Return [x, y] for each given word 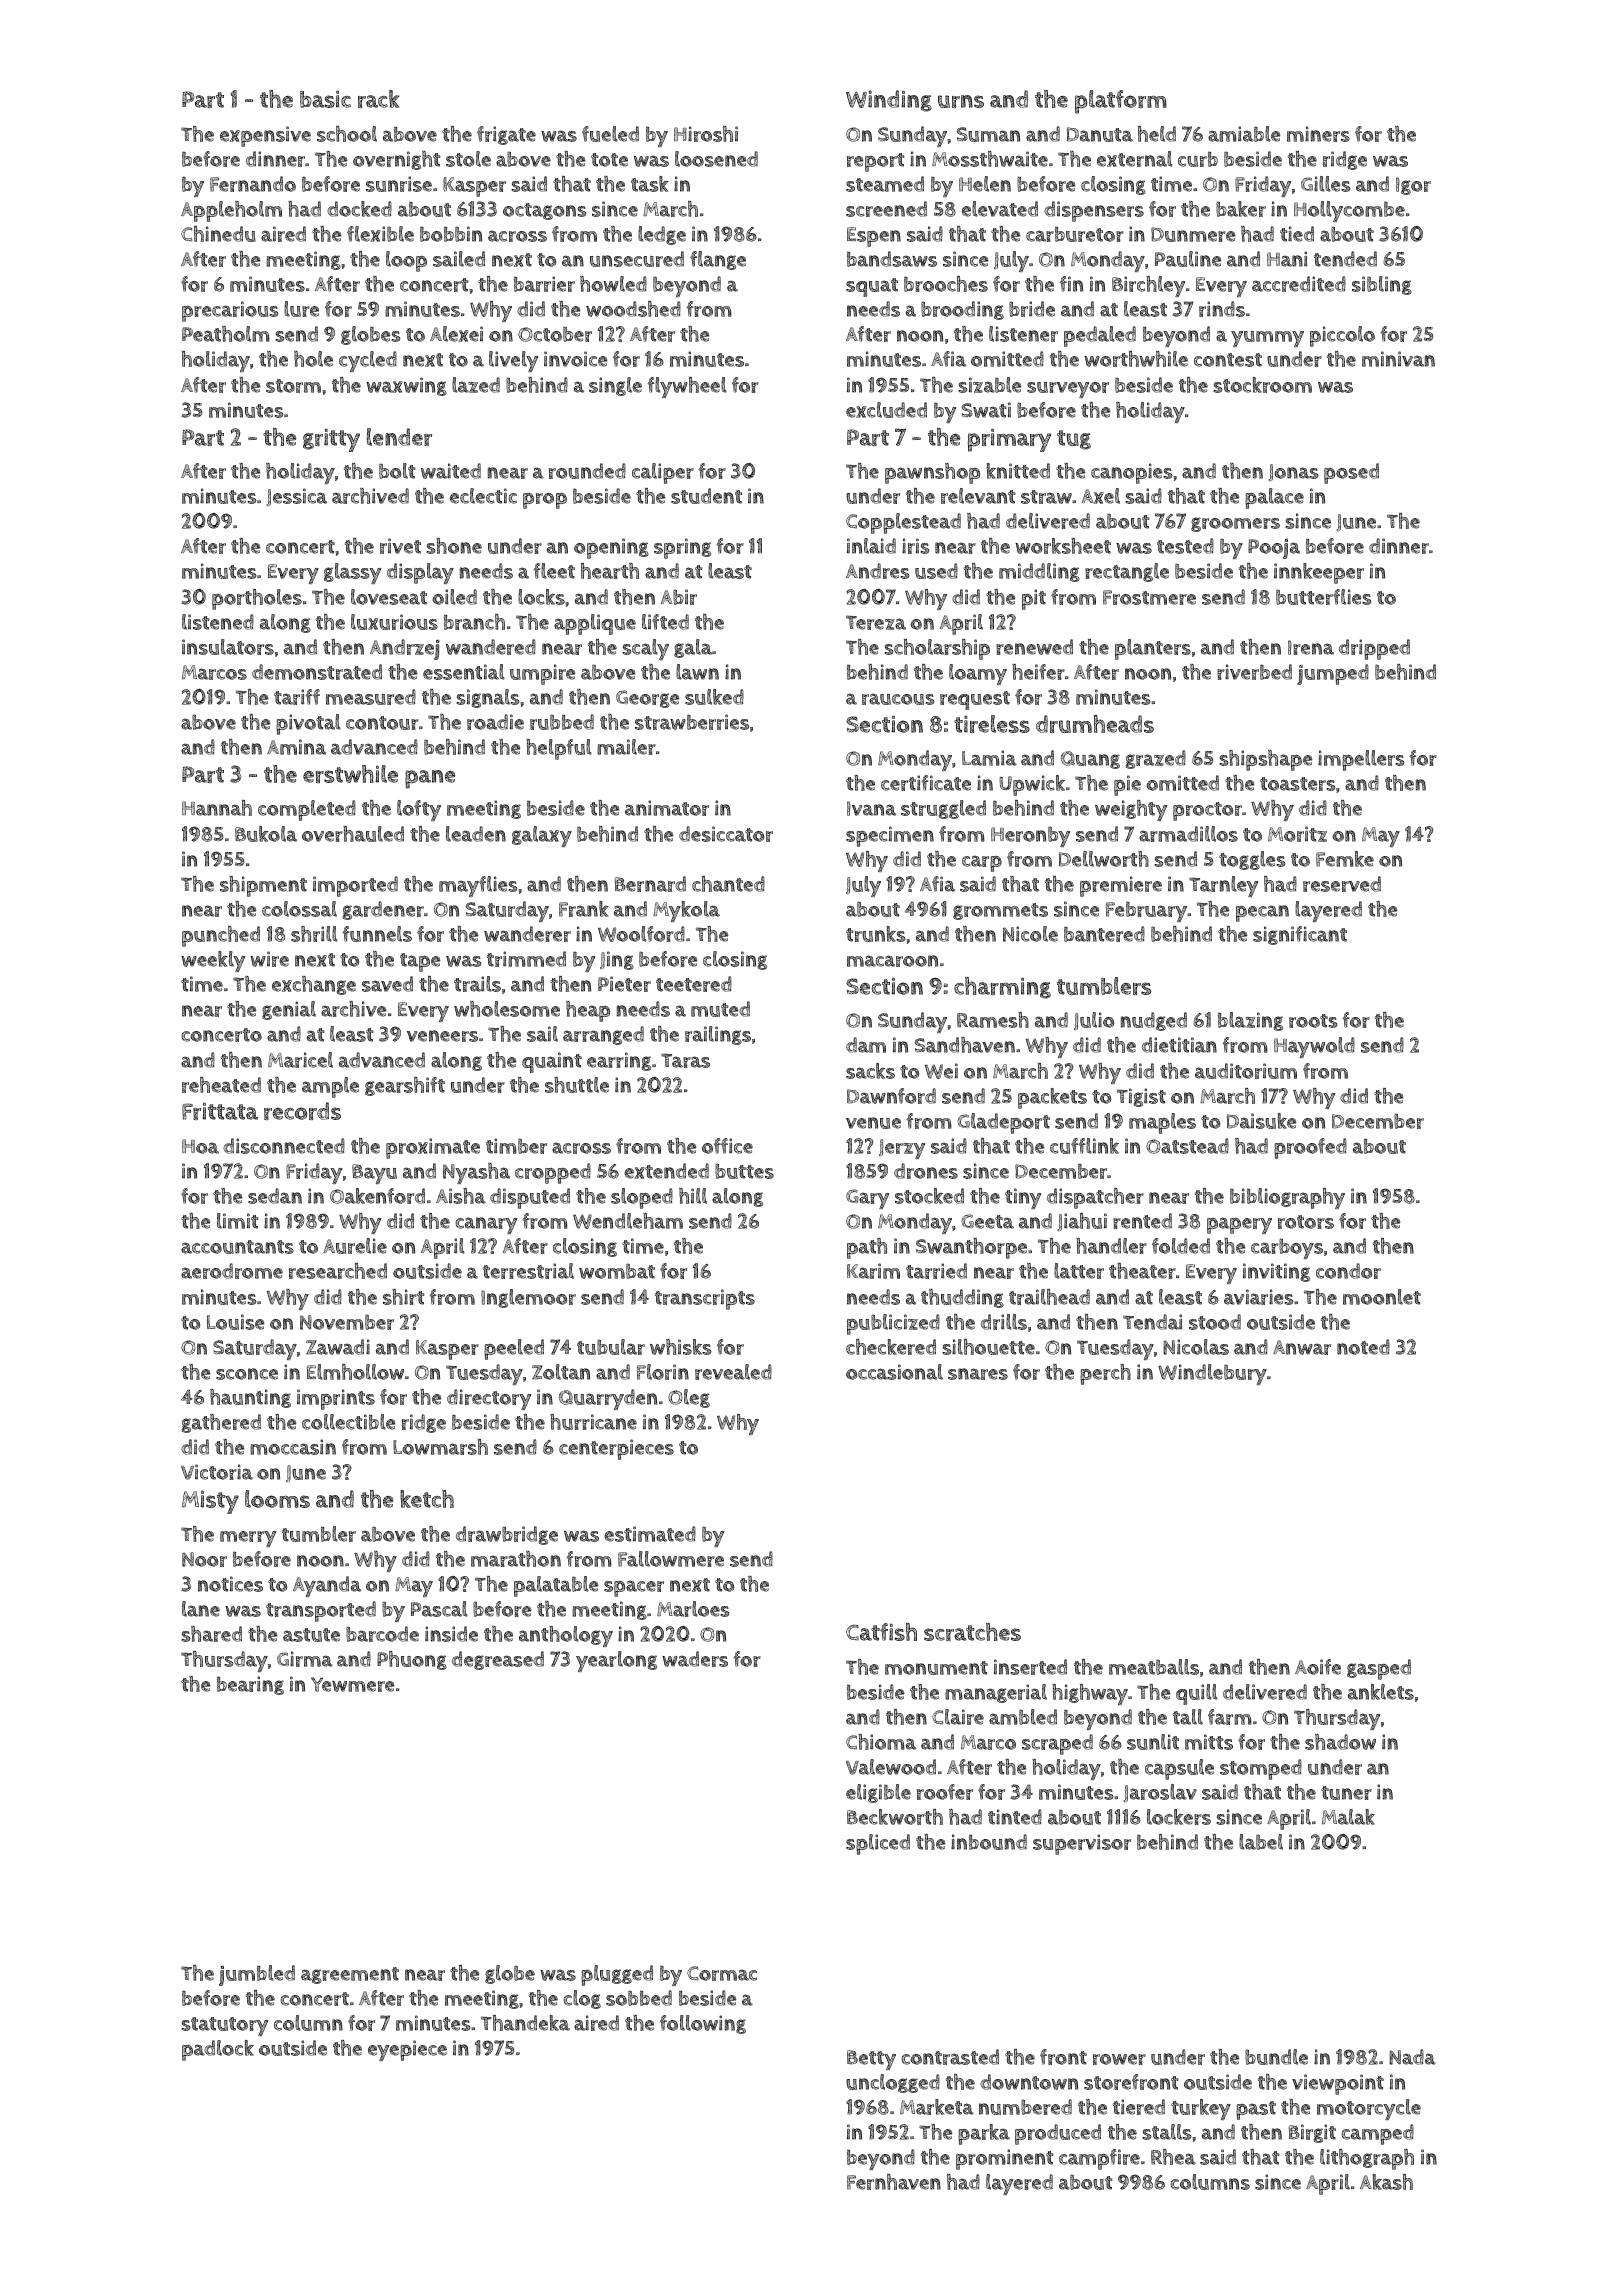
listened [218, 622]
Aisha [461, 1196]
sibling [1382, 285]
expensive [265, 136]
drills [1004, 1322]
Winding [889, 101]
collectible [348, 1422]
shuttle [577, 1085]
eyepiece [407, 2050]
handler [1111, 1246]
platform [1121, 102]
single [615, 386]
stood [1215, 1322]
